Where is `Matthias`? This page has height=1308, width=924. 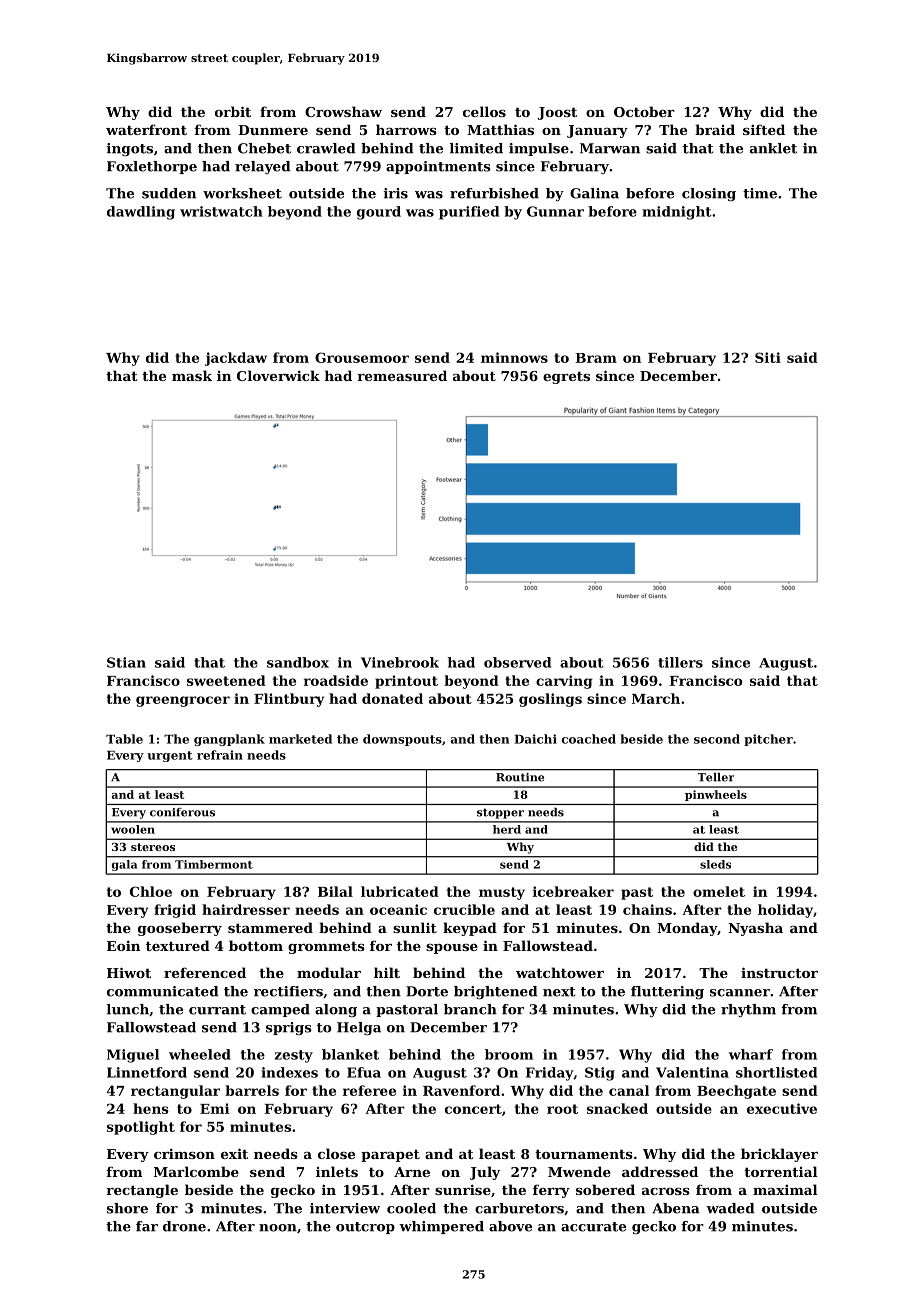 Matthias is located at coordinates (500, 129).
